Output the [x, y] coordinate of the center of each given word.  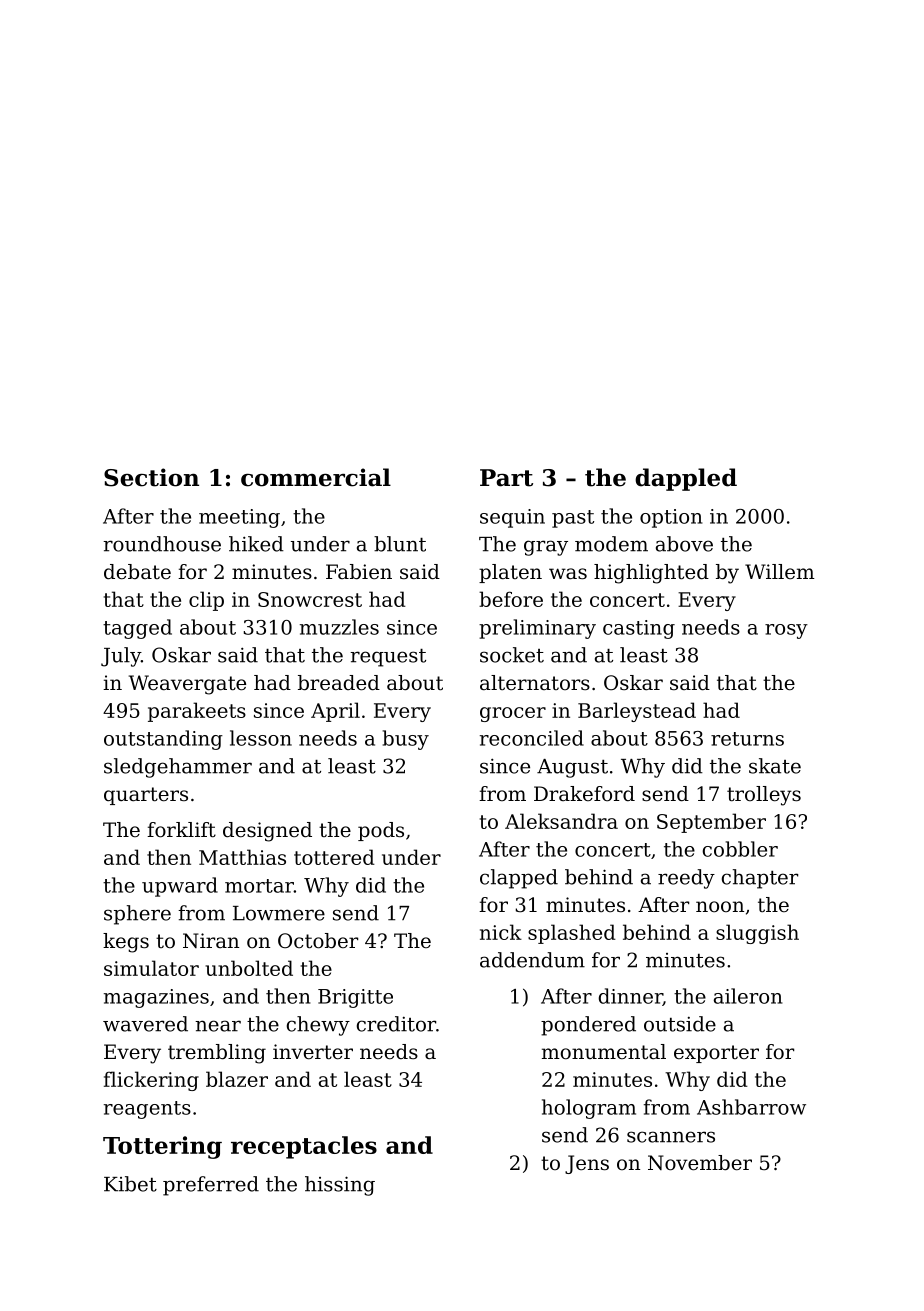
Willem [780, 571]
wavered [145, 1024]
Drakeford [584, 794]
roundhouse [162, 544]
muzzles [339, 627]
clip [206, 601]
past [573, 519]
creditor [396, 1024]
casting [639, 629]
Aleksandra [561, 821]
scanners [671, 1137]
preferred [211, 1186]
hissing [340, 1186]
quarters [146, 796]
